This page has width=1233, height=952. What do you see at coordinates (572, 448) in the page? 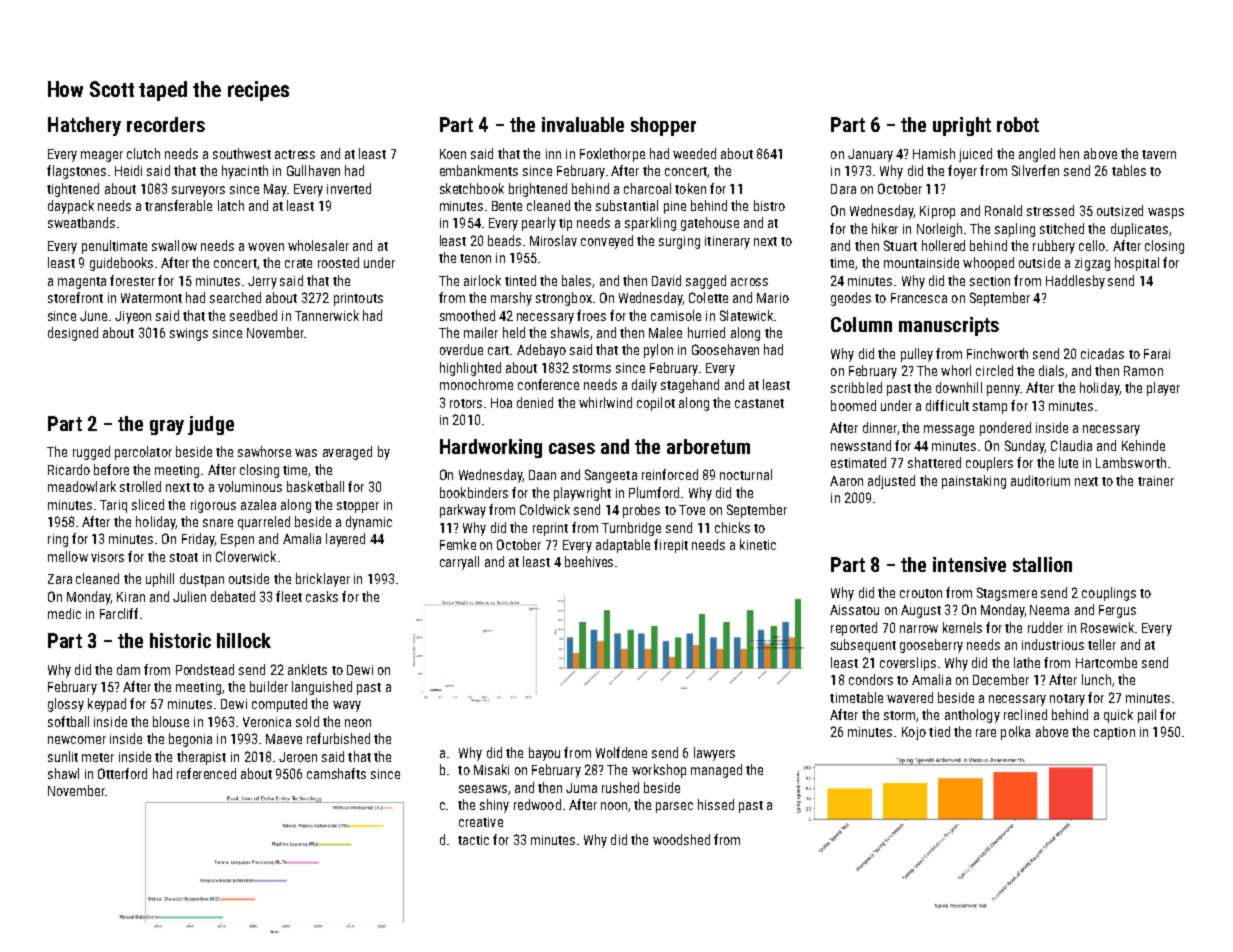
I see `cases` at bounding box center [572, 448].
